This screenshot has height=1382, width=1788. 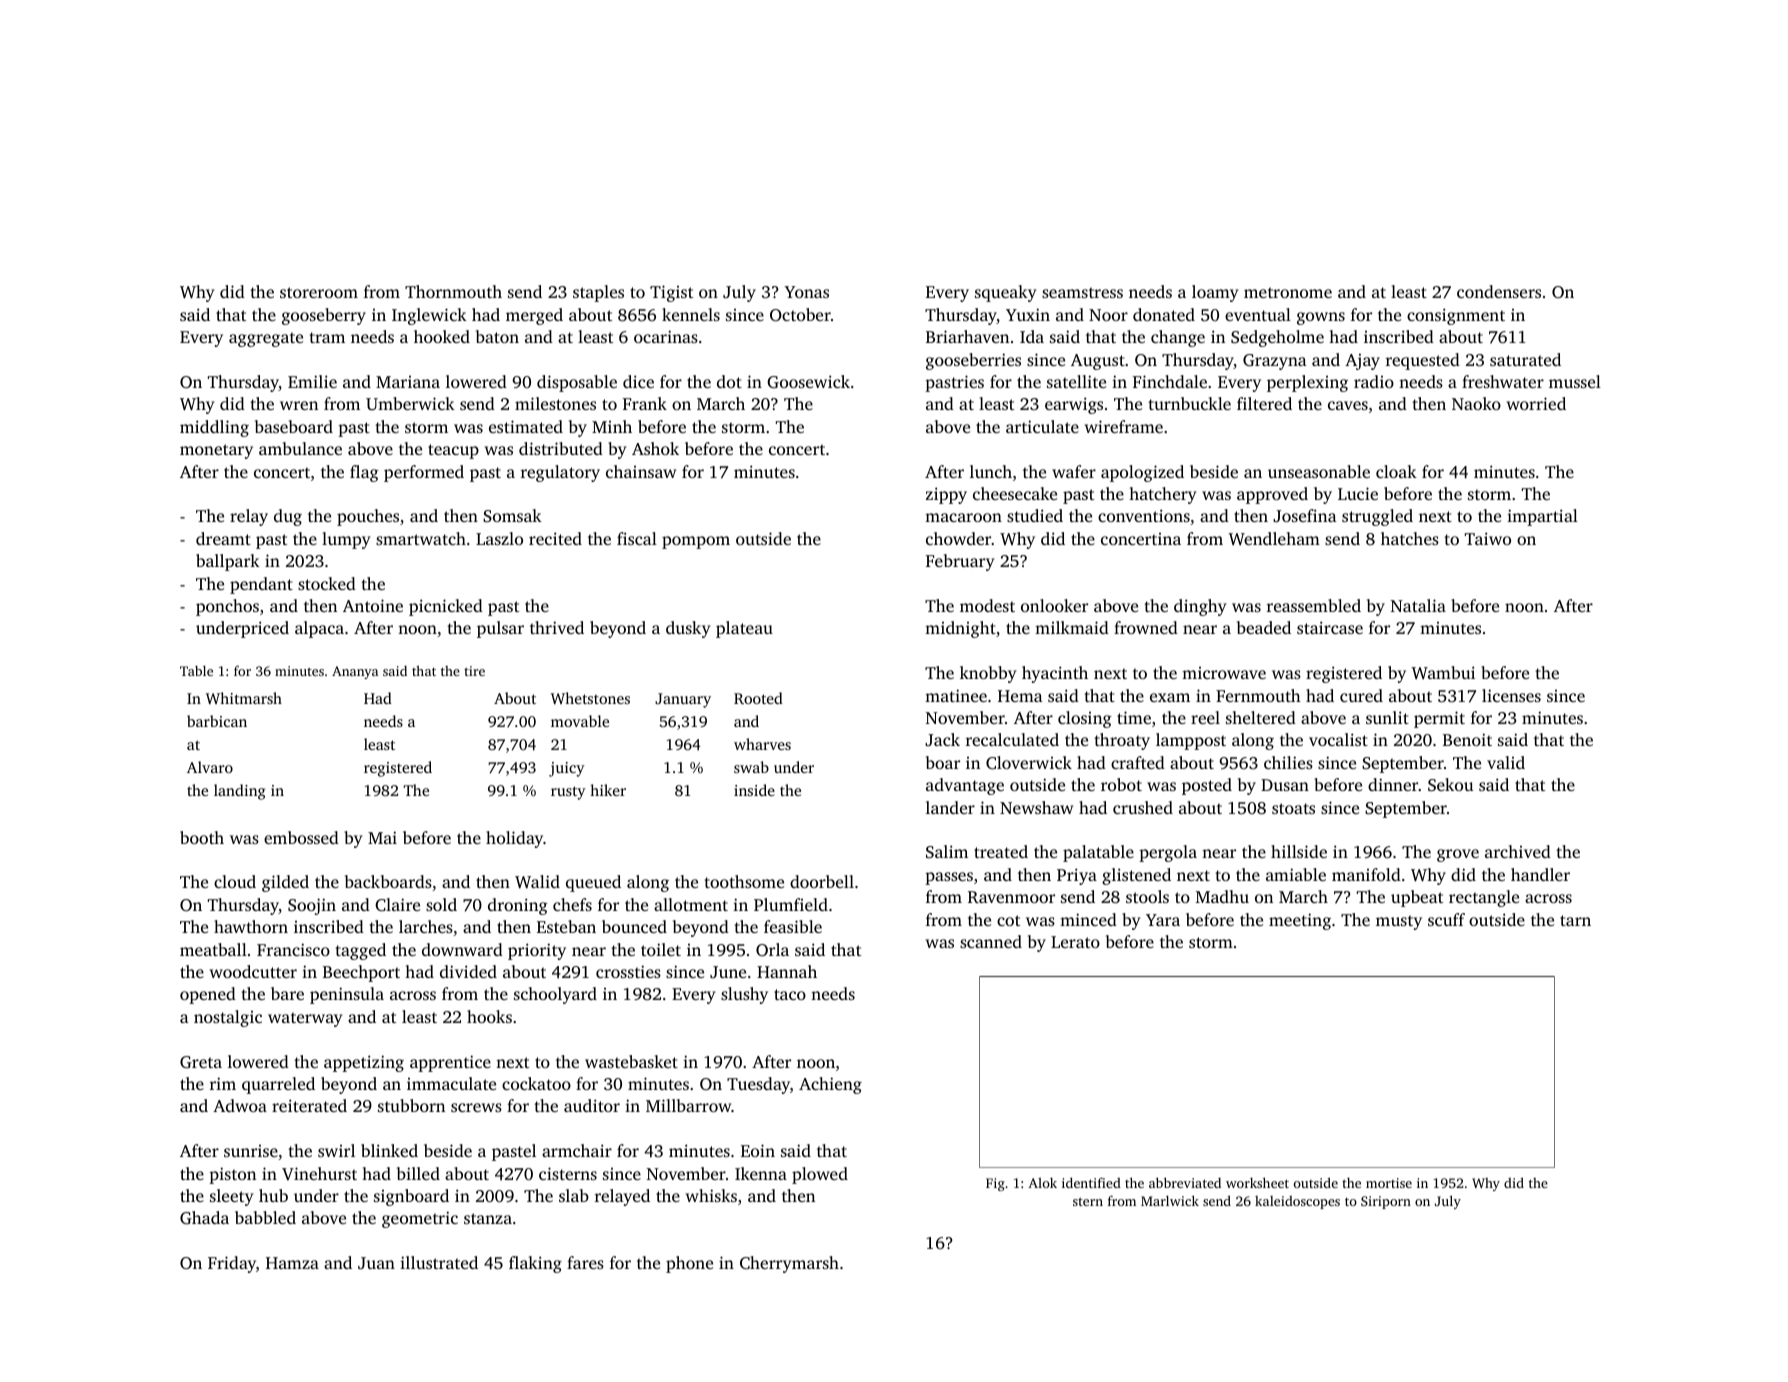 What do you see at coordinates (319, 292) in the screenshot?
I see `storeroom` at bounding box center [319, 292].
